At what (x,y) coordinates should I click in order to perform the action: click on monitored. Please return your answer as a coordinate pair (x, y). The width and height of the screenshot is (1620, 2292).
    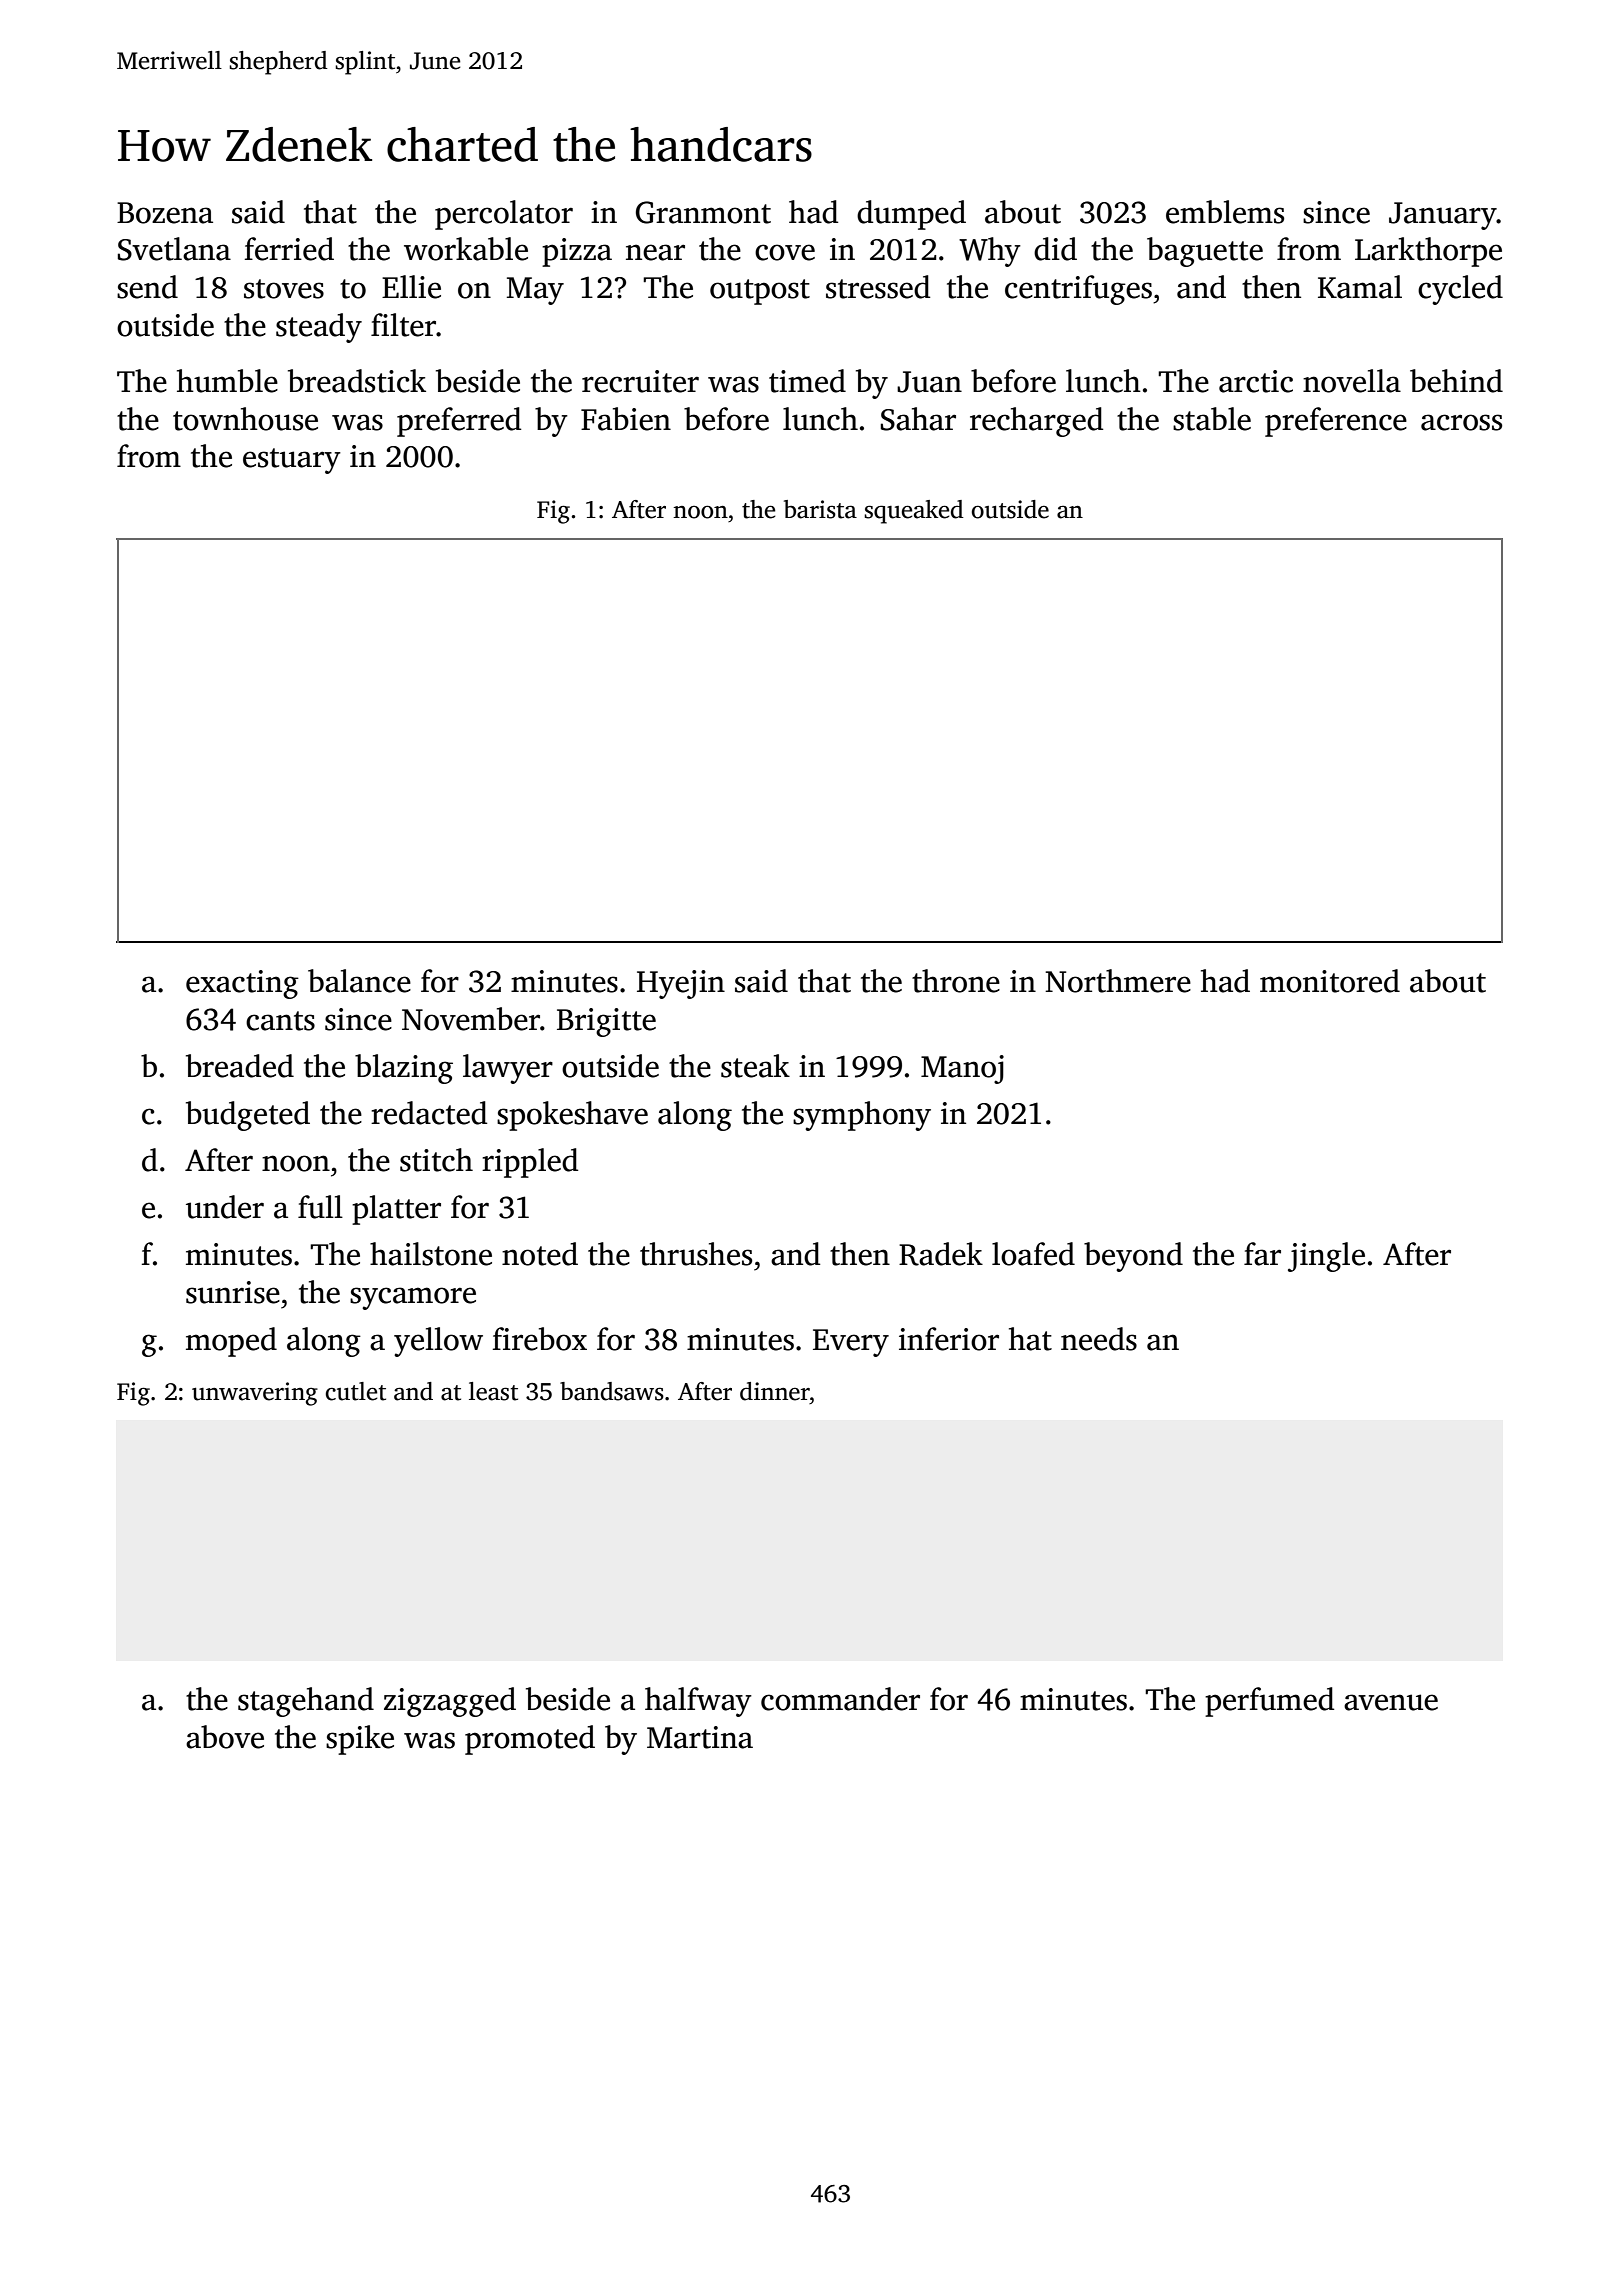
    Looking at the image, I should click on (1330, 981).
